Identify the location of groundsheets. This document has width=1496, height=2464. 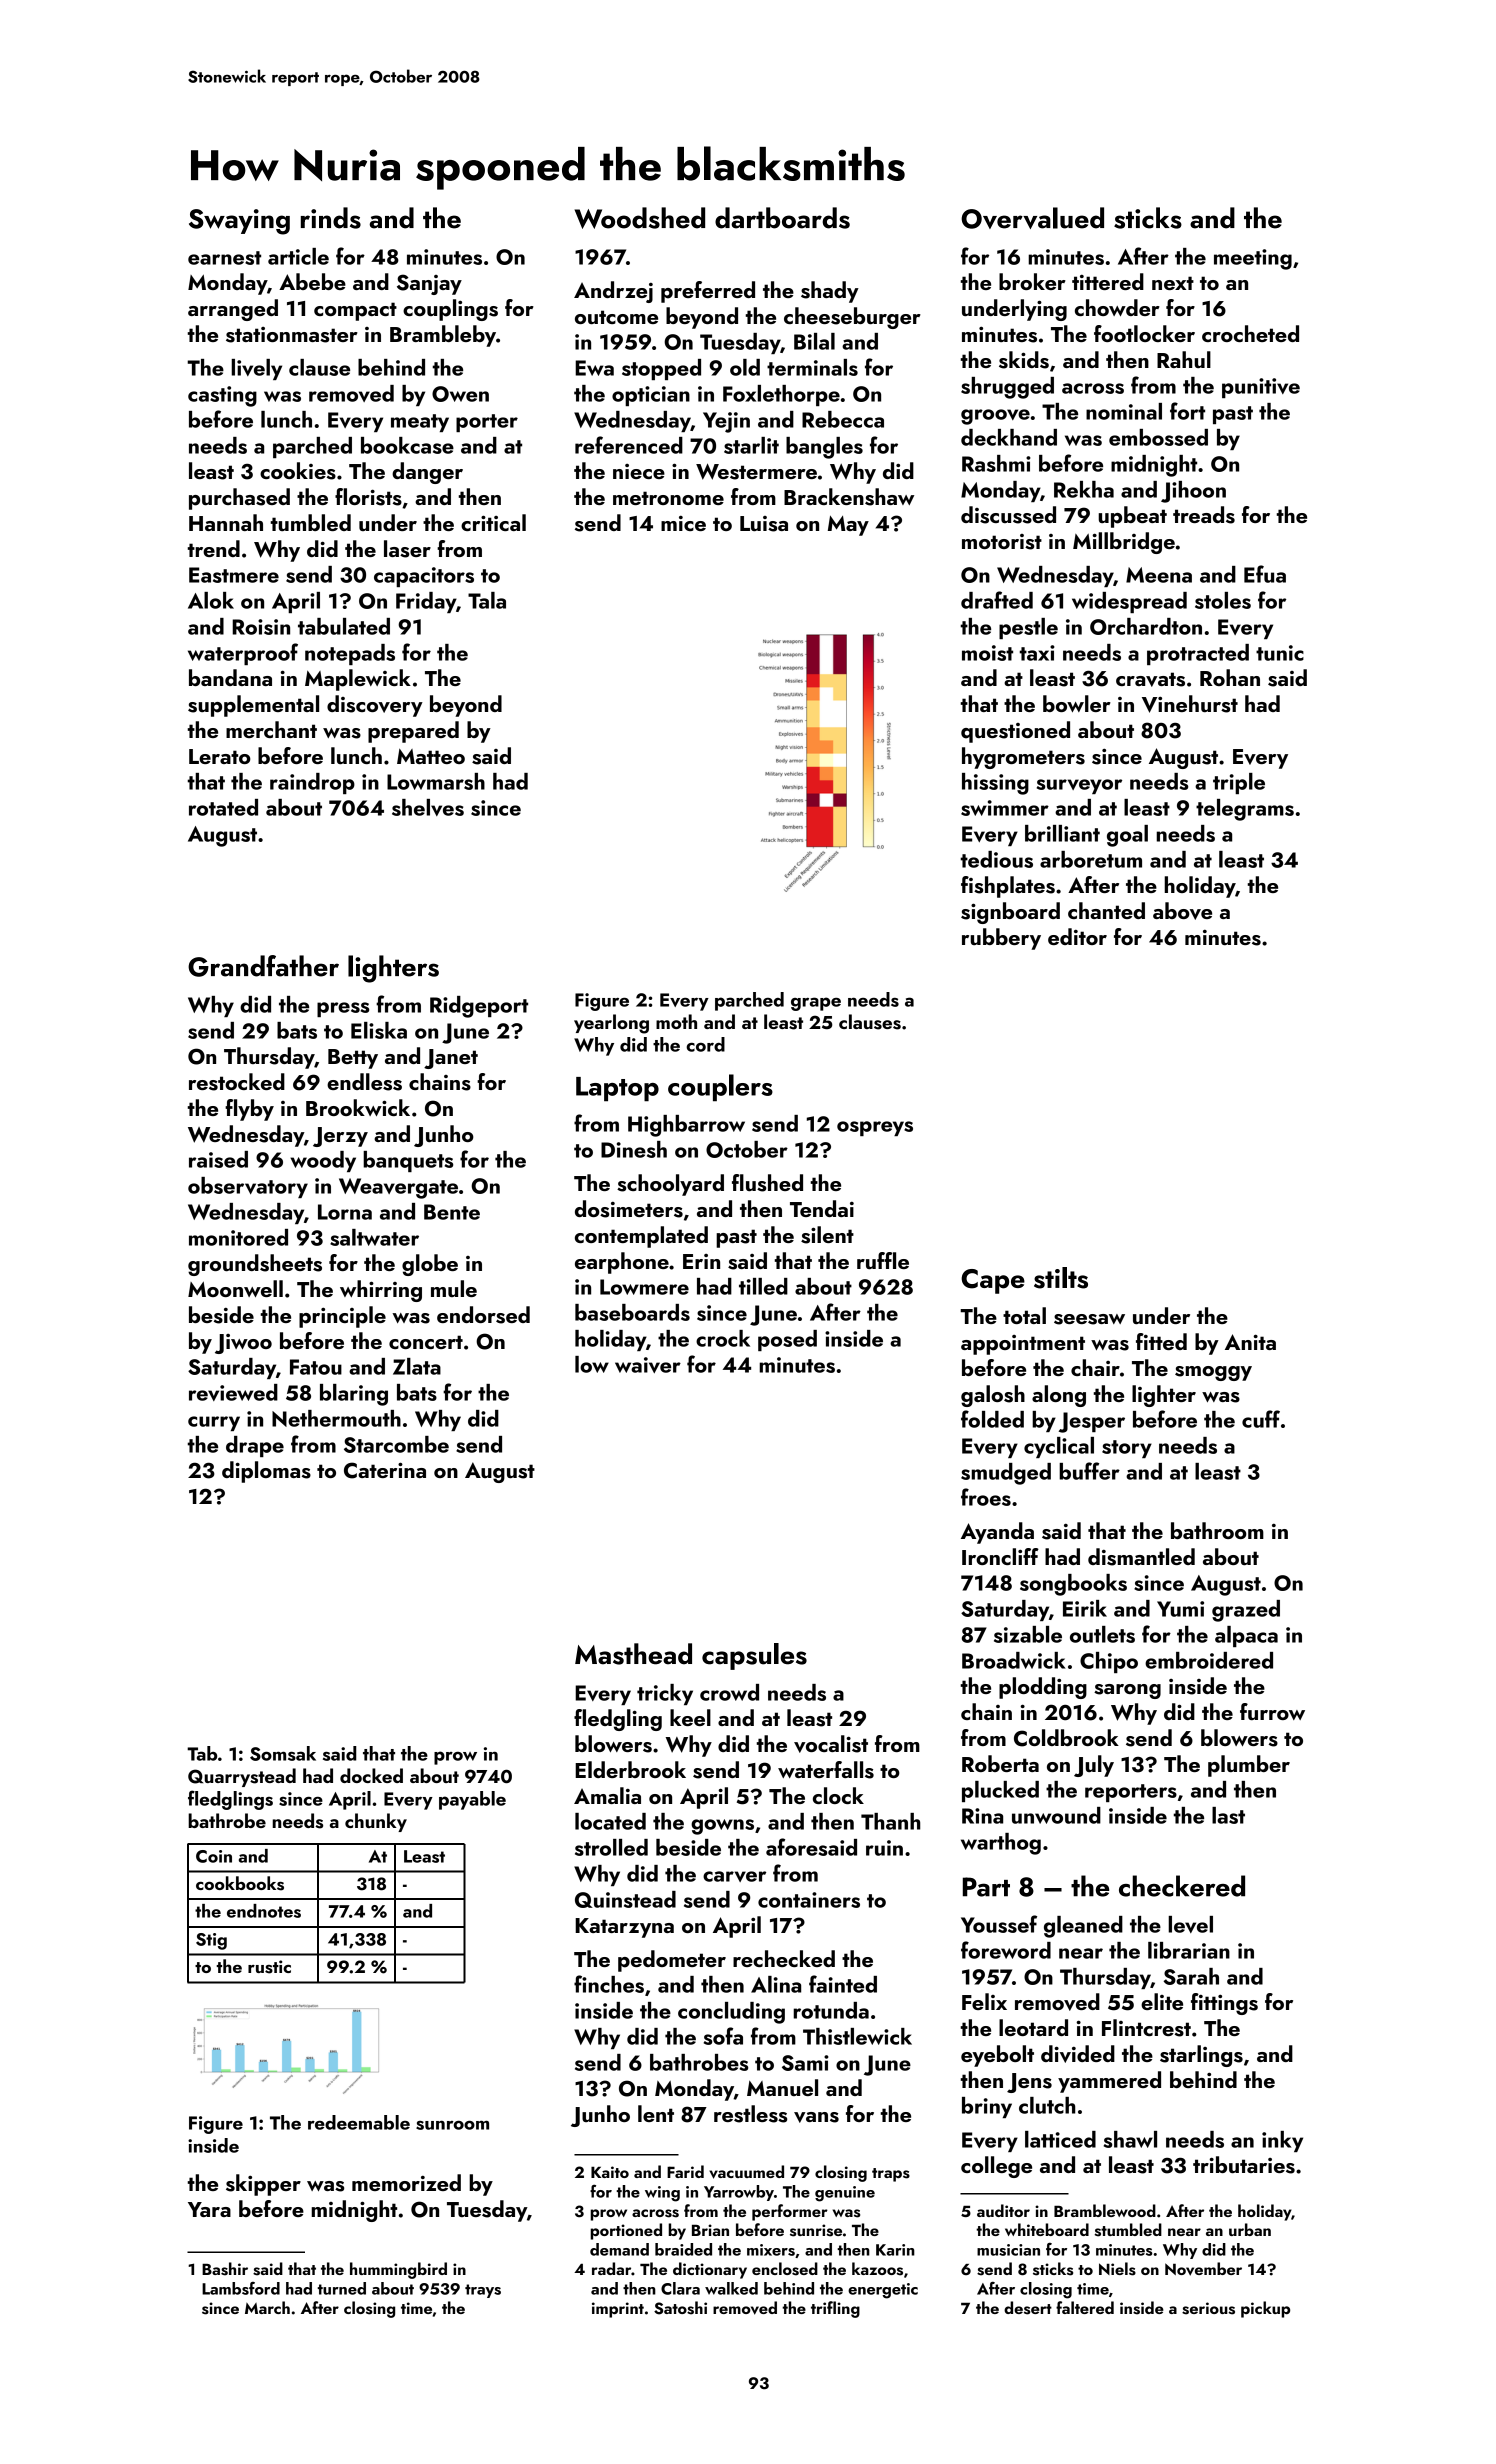
(255, 1265).
